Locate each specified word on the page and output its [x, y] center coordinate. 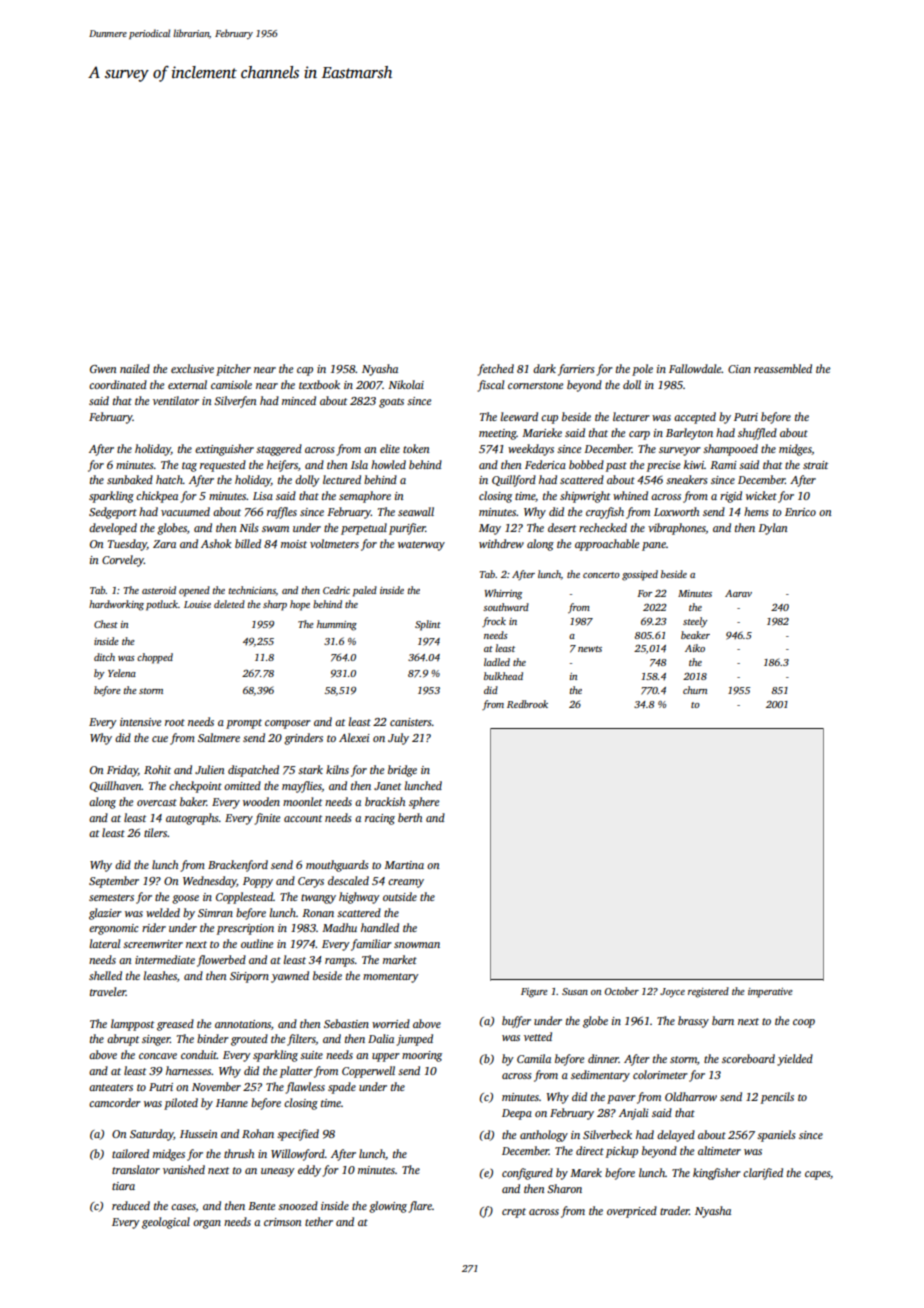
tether [319, 1221]
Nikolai [406, 384]
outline [257, 943]
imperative [770, 993]
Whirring [503, 594]
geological [166, 1223]
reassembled [783, 368]
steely [695, 622]
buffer [516, 1022]
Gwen [103, 369]
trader [674, 1210]
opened [194, 591]
